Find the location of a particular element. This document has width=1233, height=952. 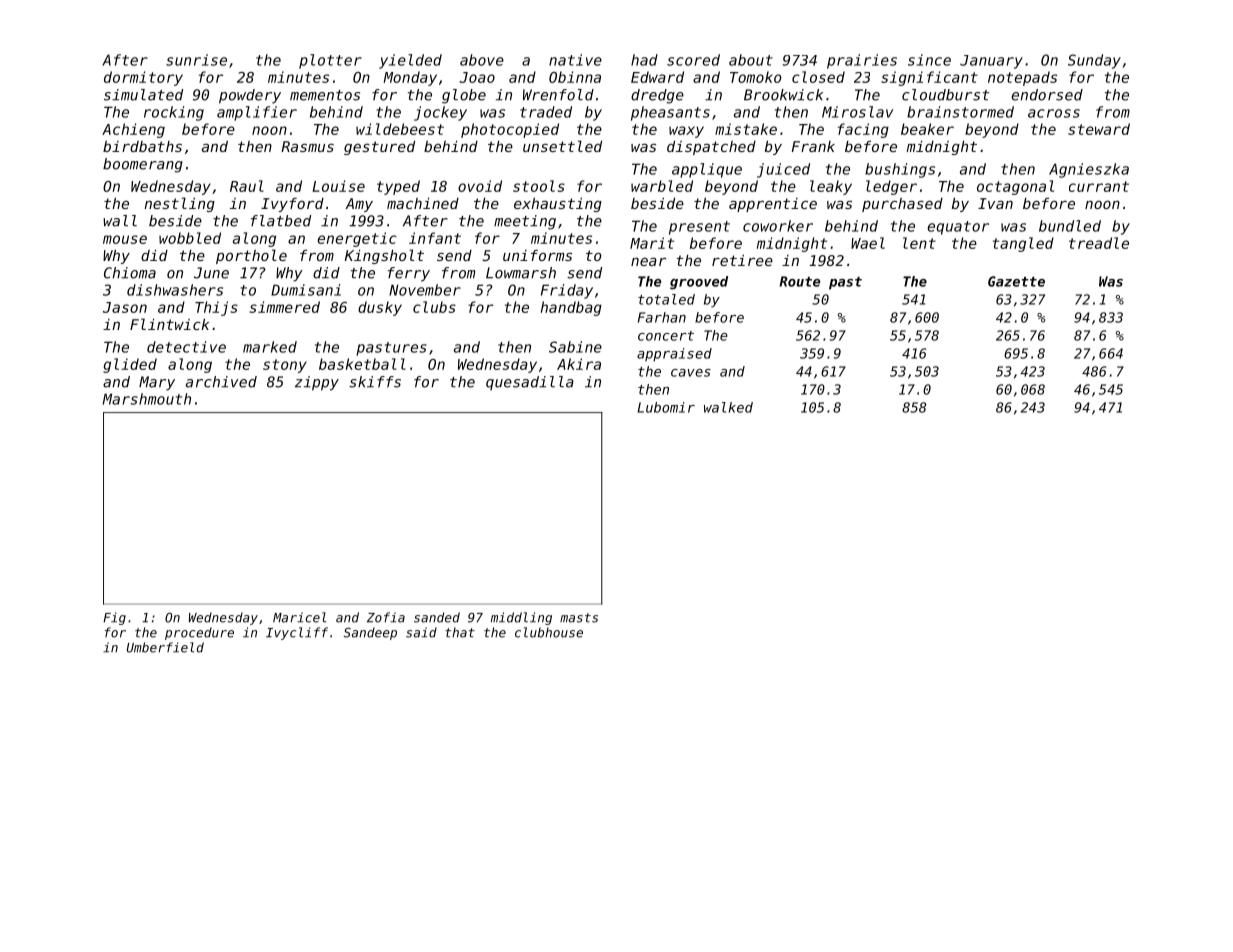

middling is located at coordinates (521, 618).
